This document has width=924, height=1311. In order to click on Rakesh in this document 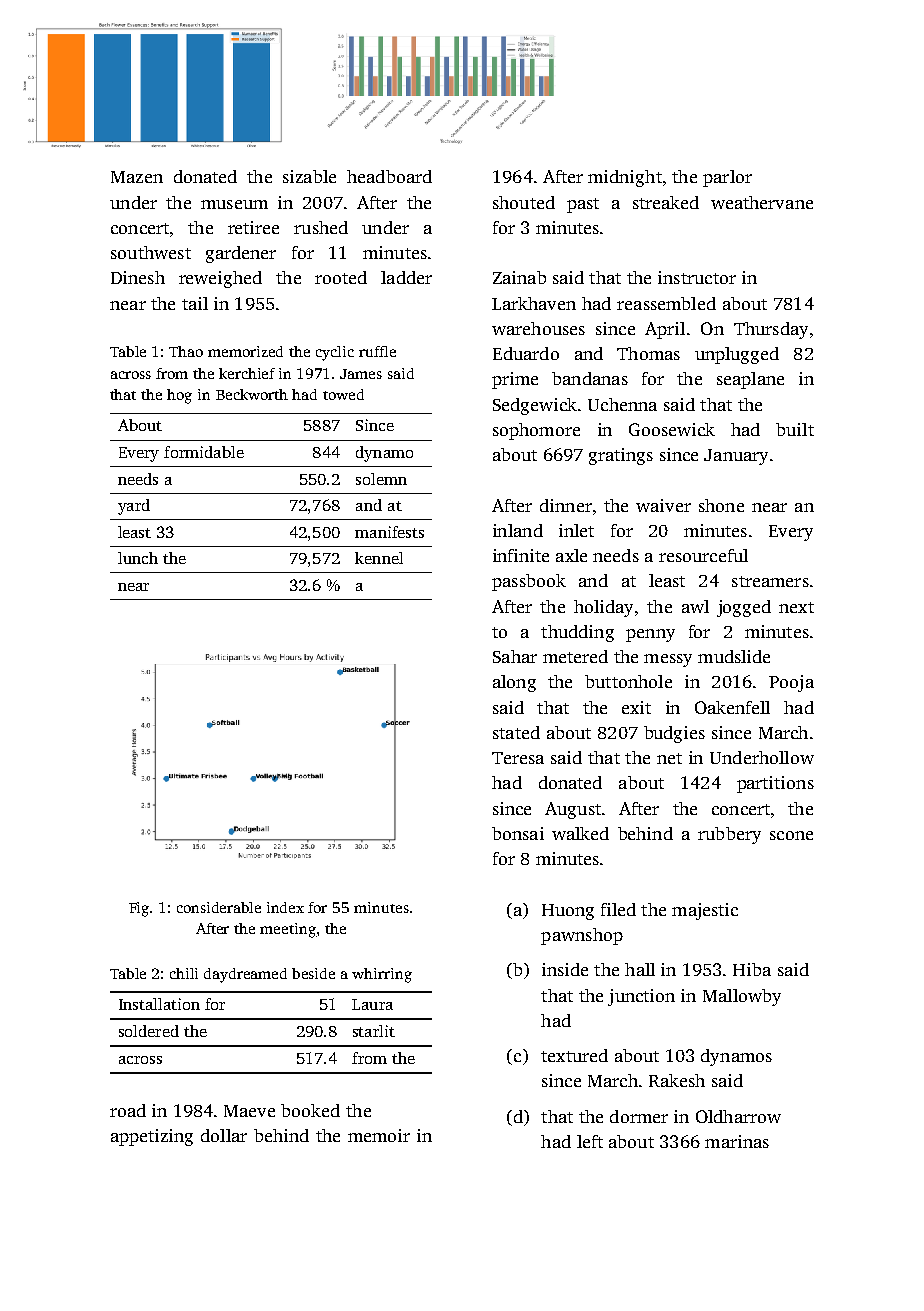, I will do `click(677, 1080)`.
